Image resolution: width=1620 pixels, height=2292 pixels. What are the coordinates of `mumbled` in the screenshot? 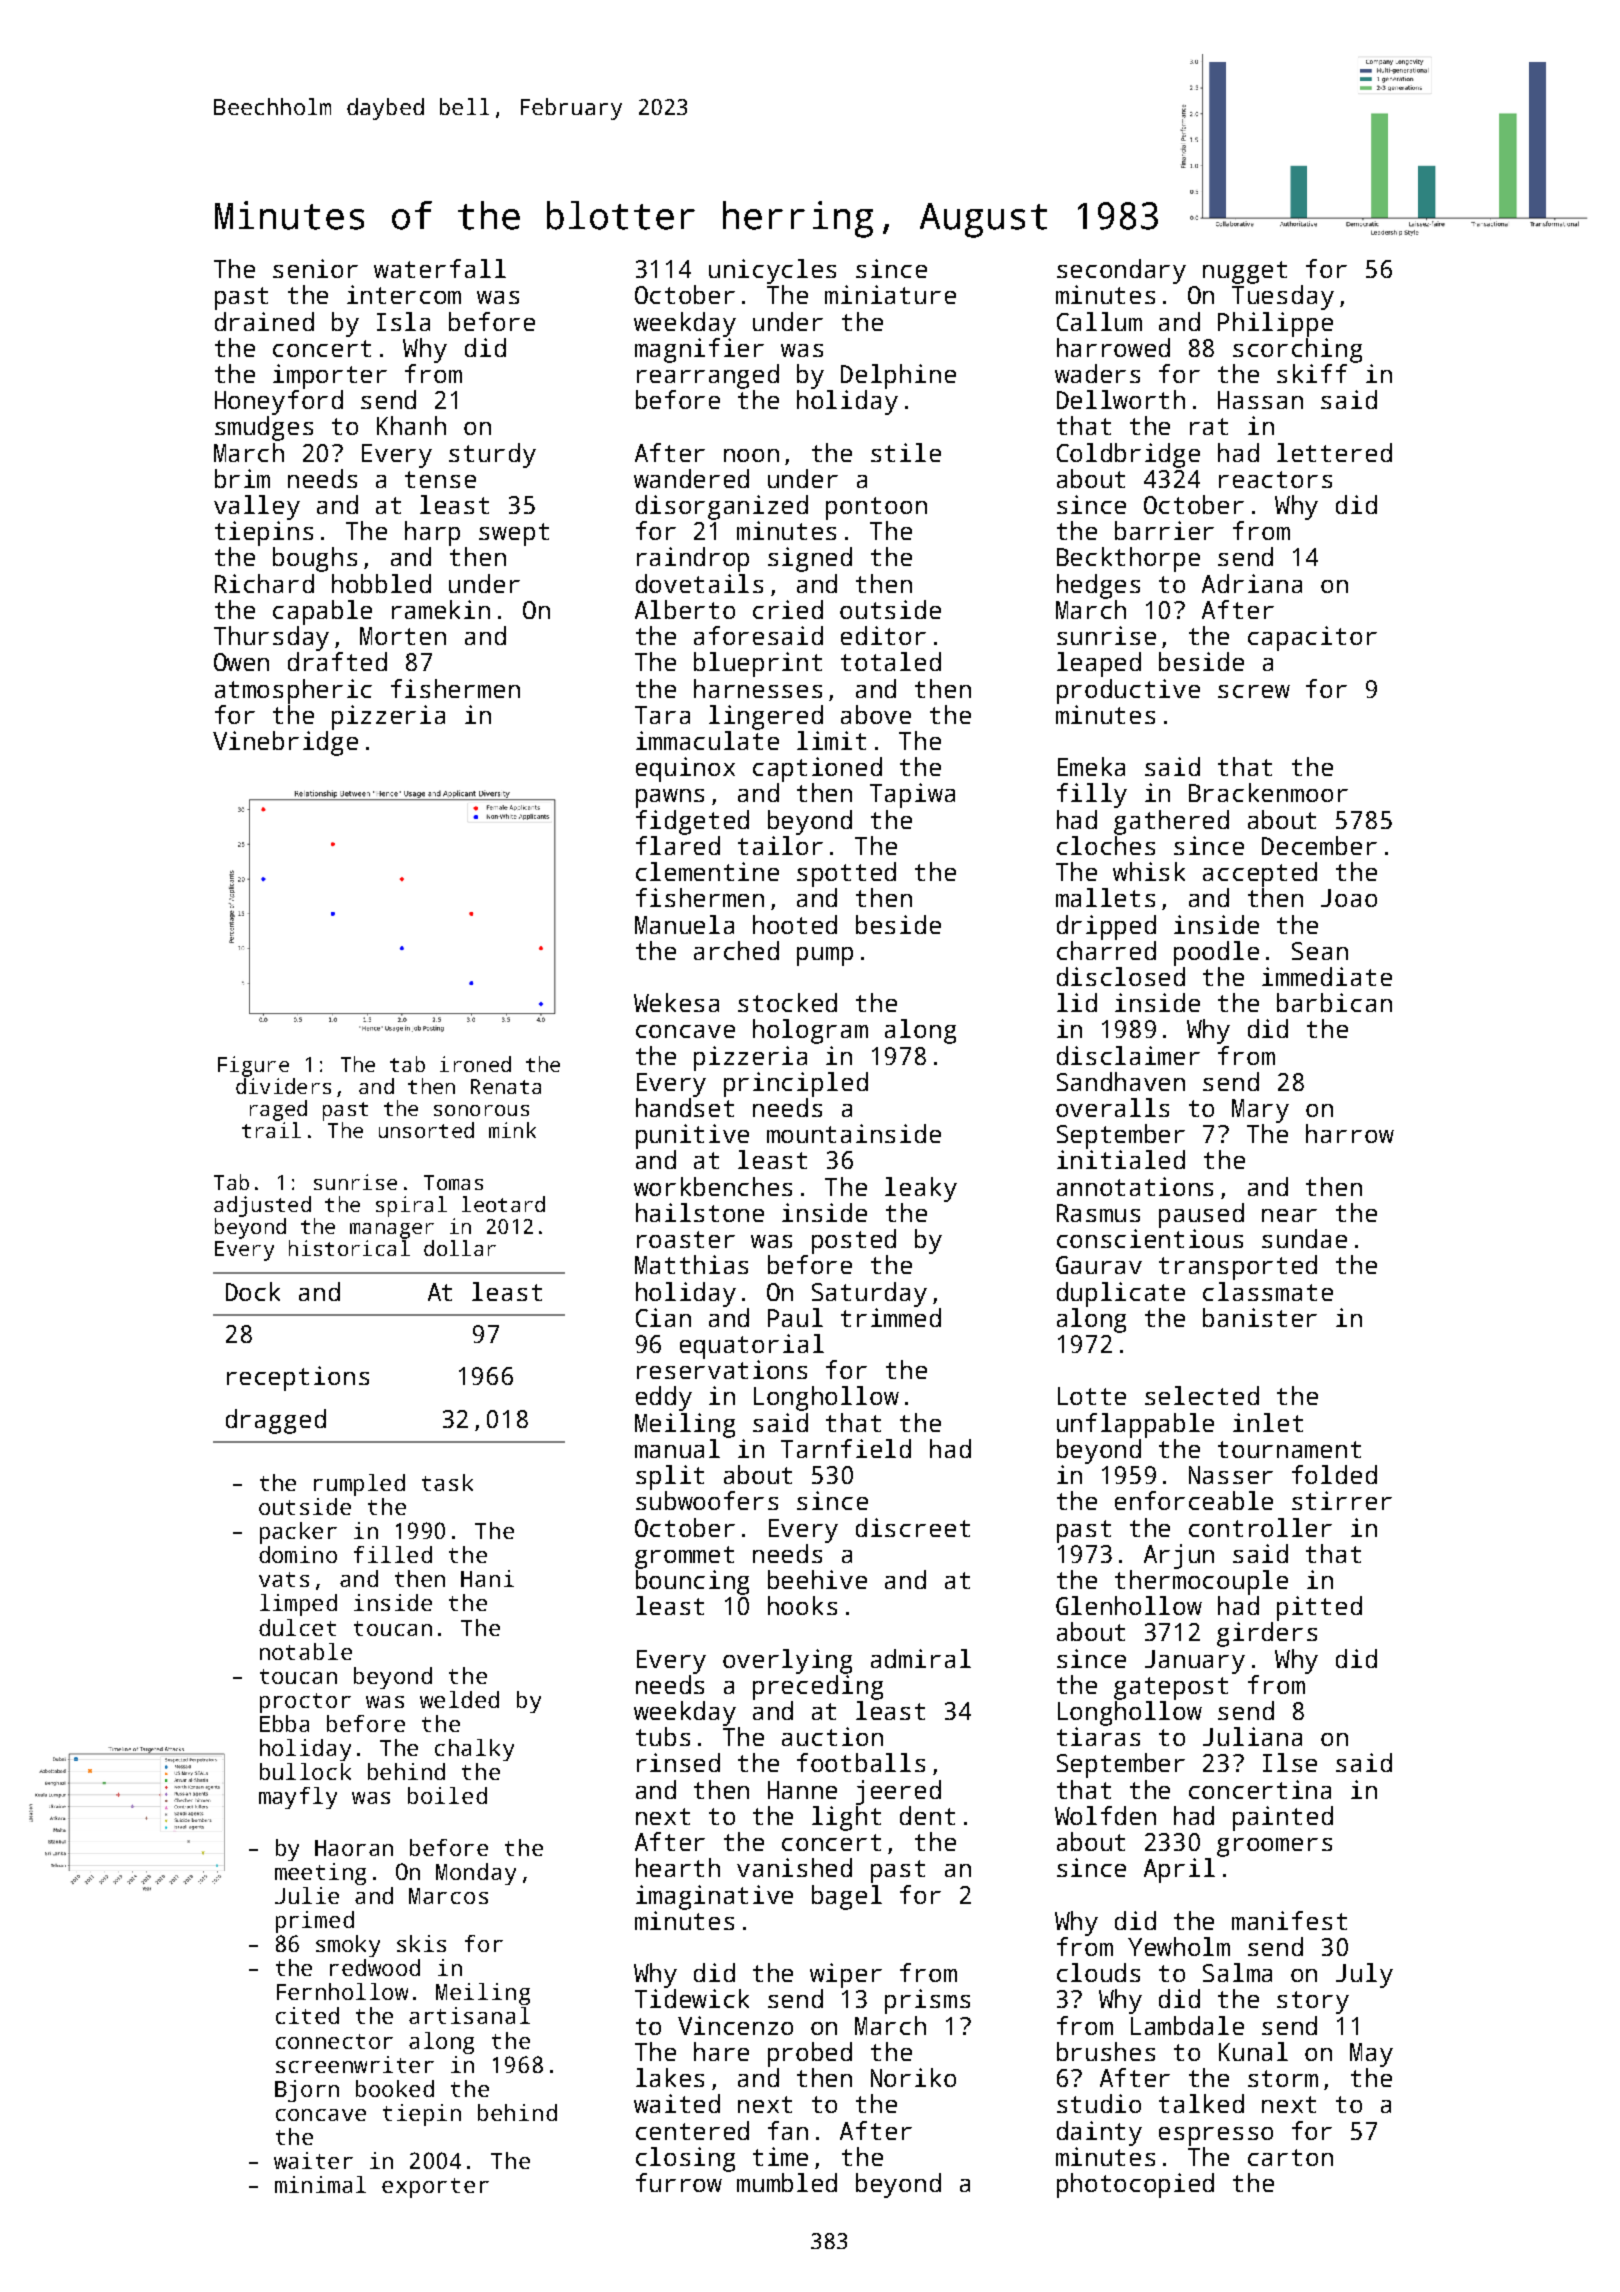 It's located at (787, 2182).
